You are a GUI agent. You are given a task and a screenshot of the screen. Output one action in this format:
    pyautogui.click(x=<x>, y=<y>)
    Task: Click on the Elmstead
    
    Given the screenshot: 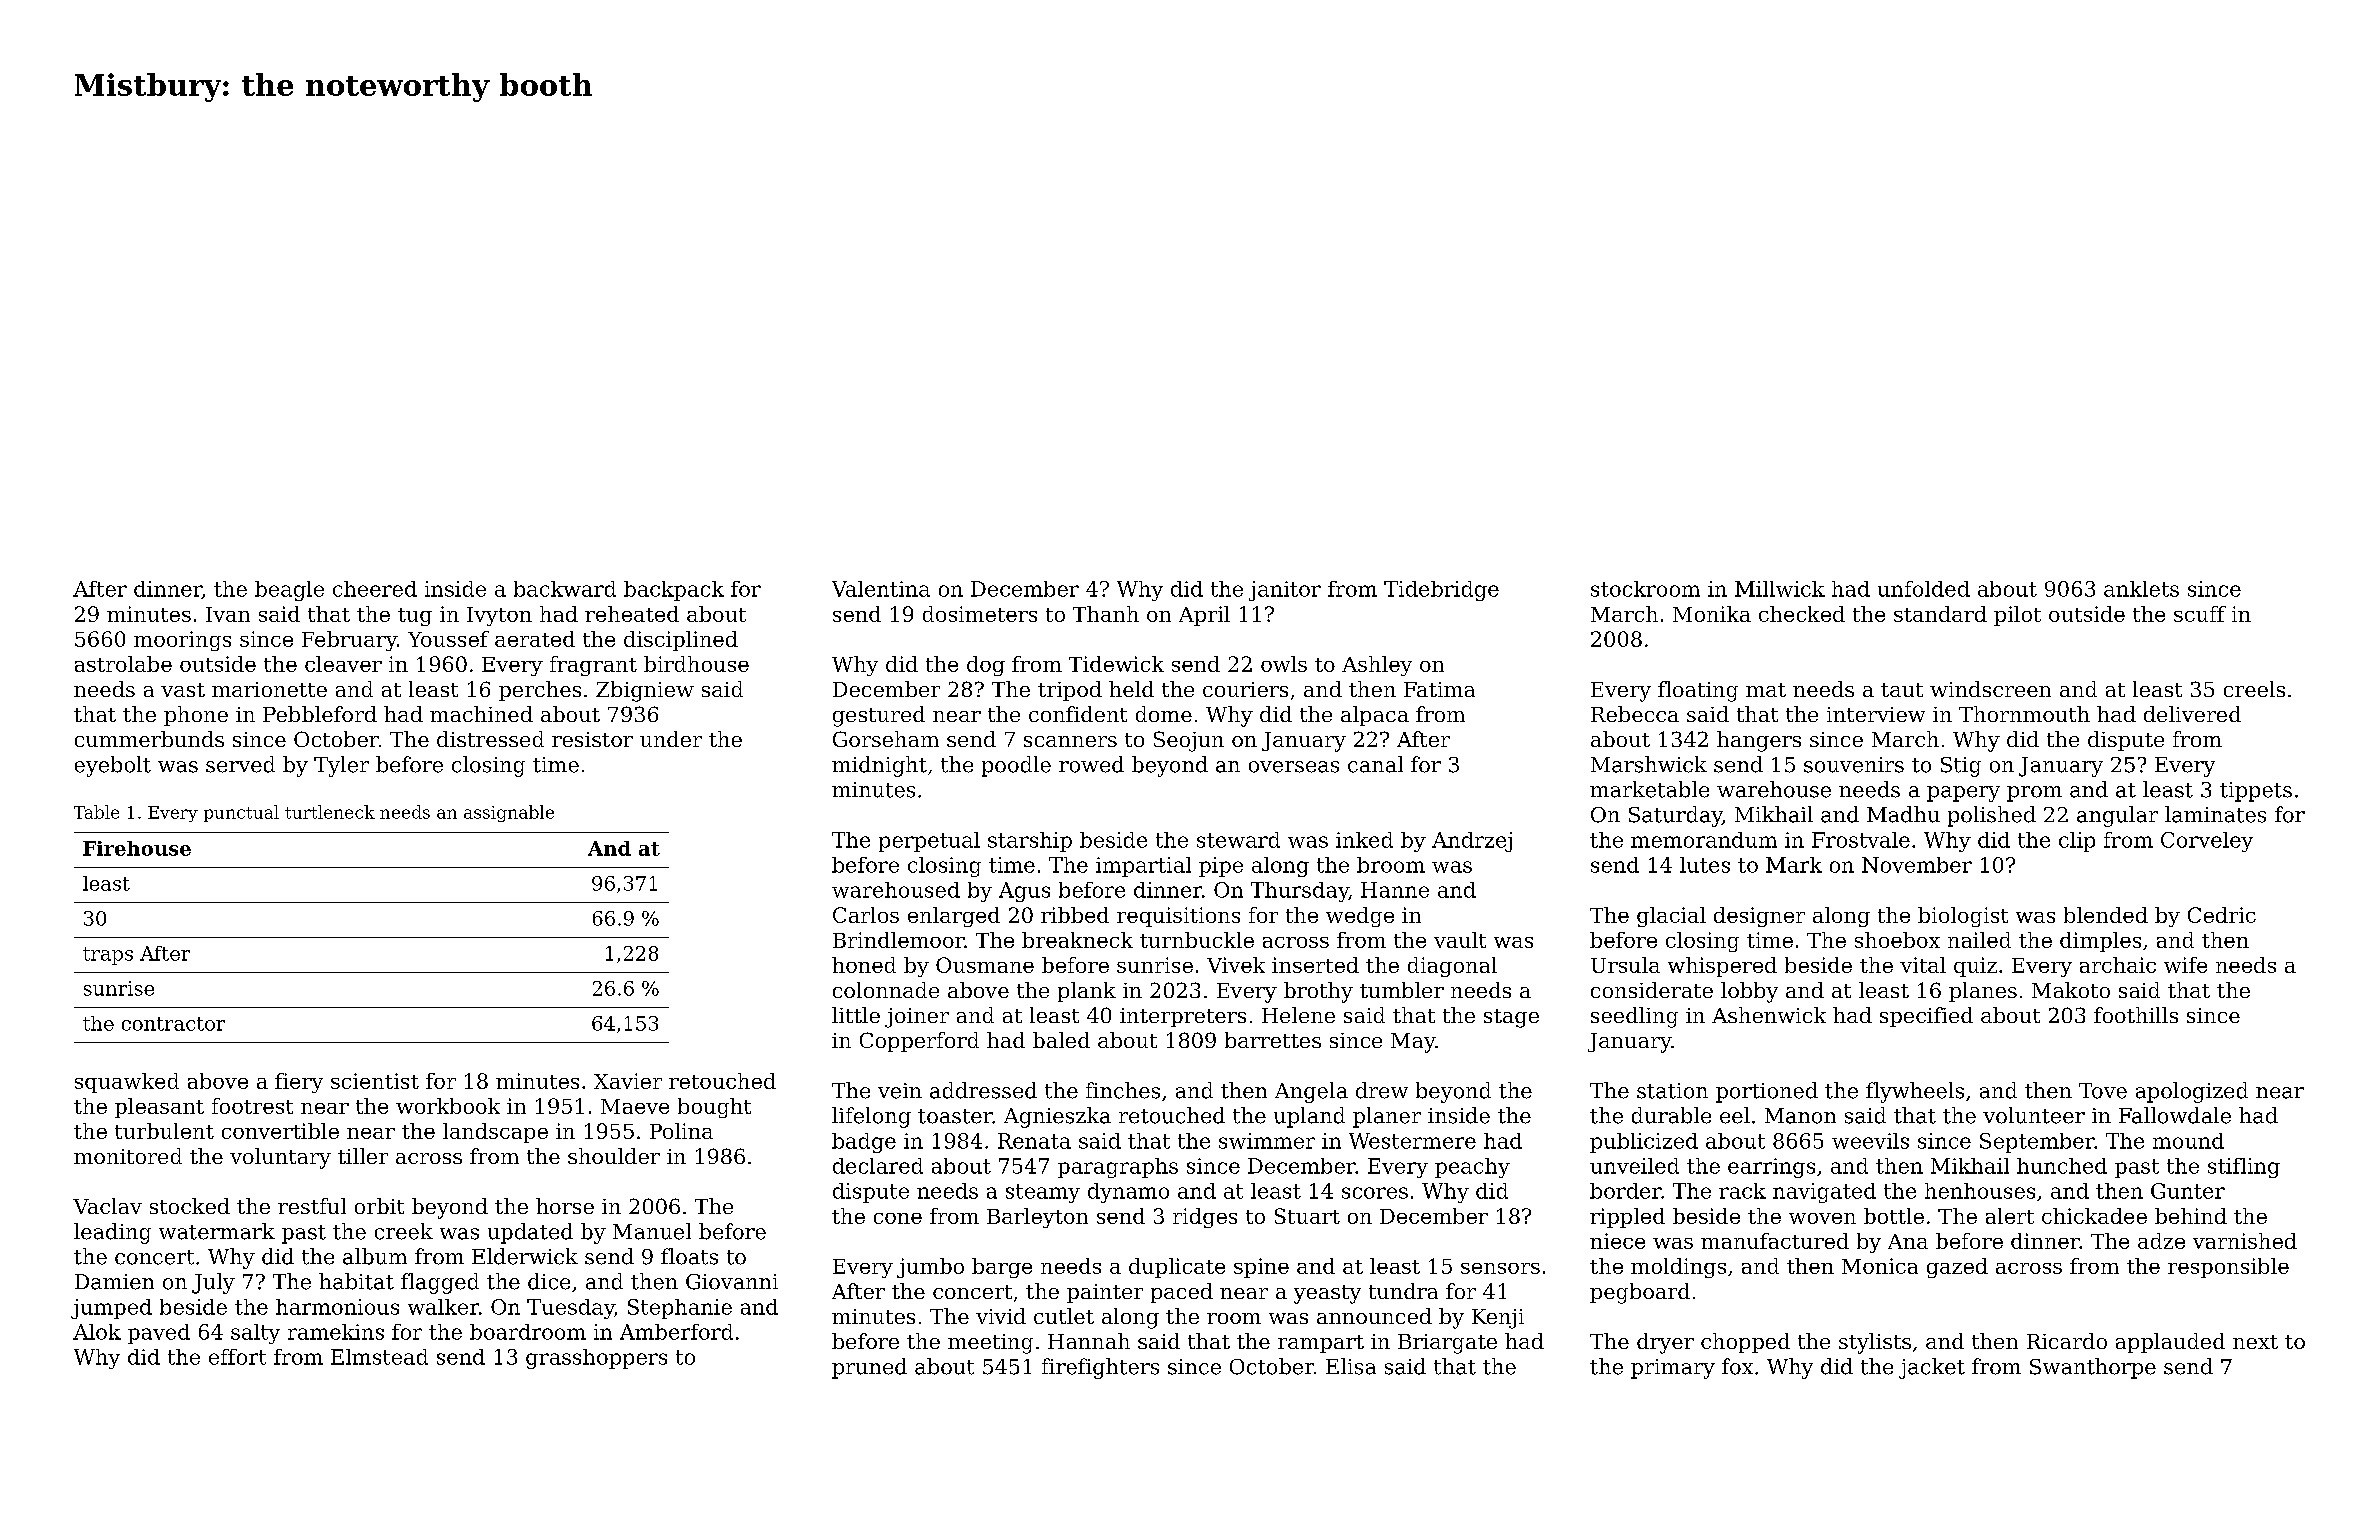 What is the action you would take?
    pyautogui.click(x=379, y=1357)
